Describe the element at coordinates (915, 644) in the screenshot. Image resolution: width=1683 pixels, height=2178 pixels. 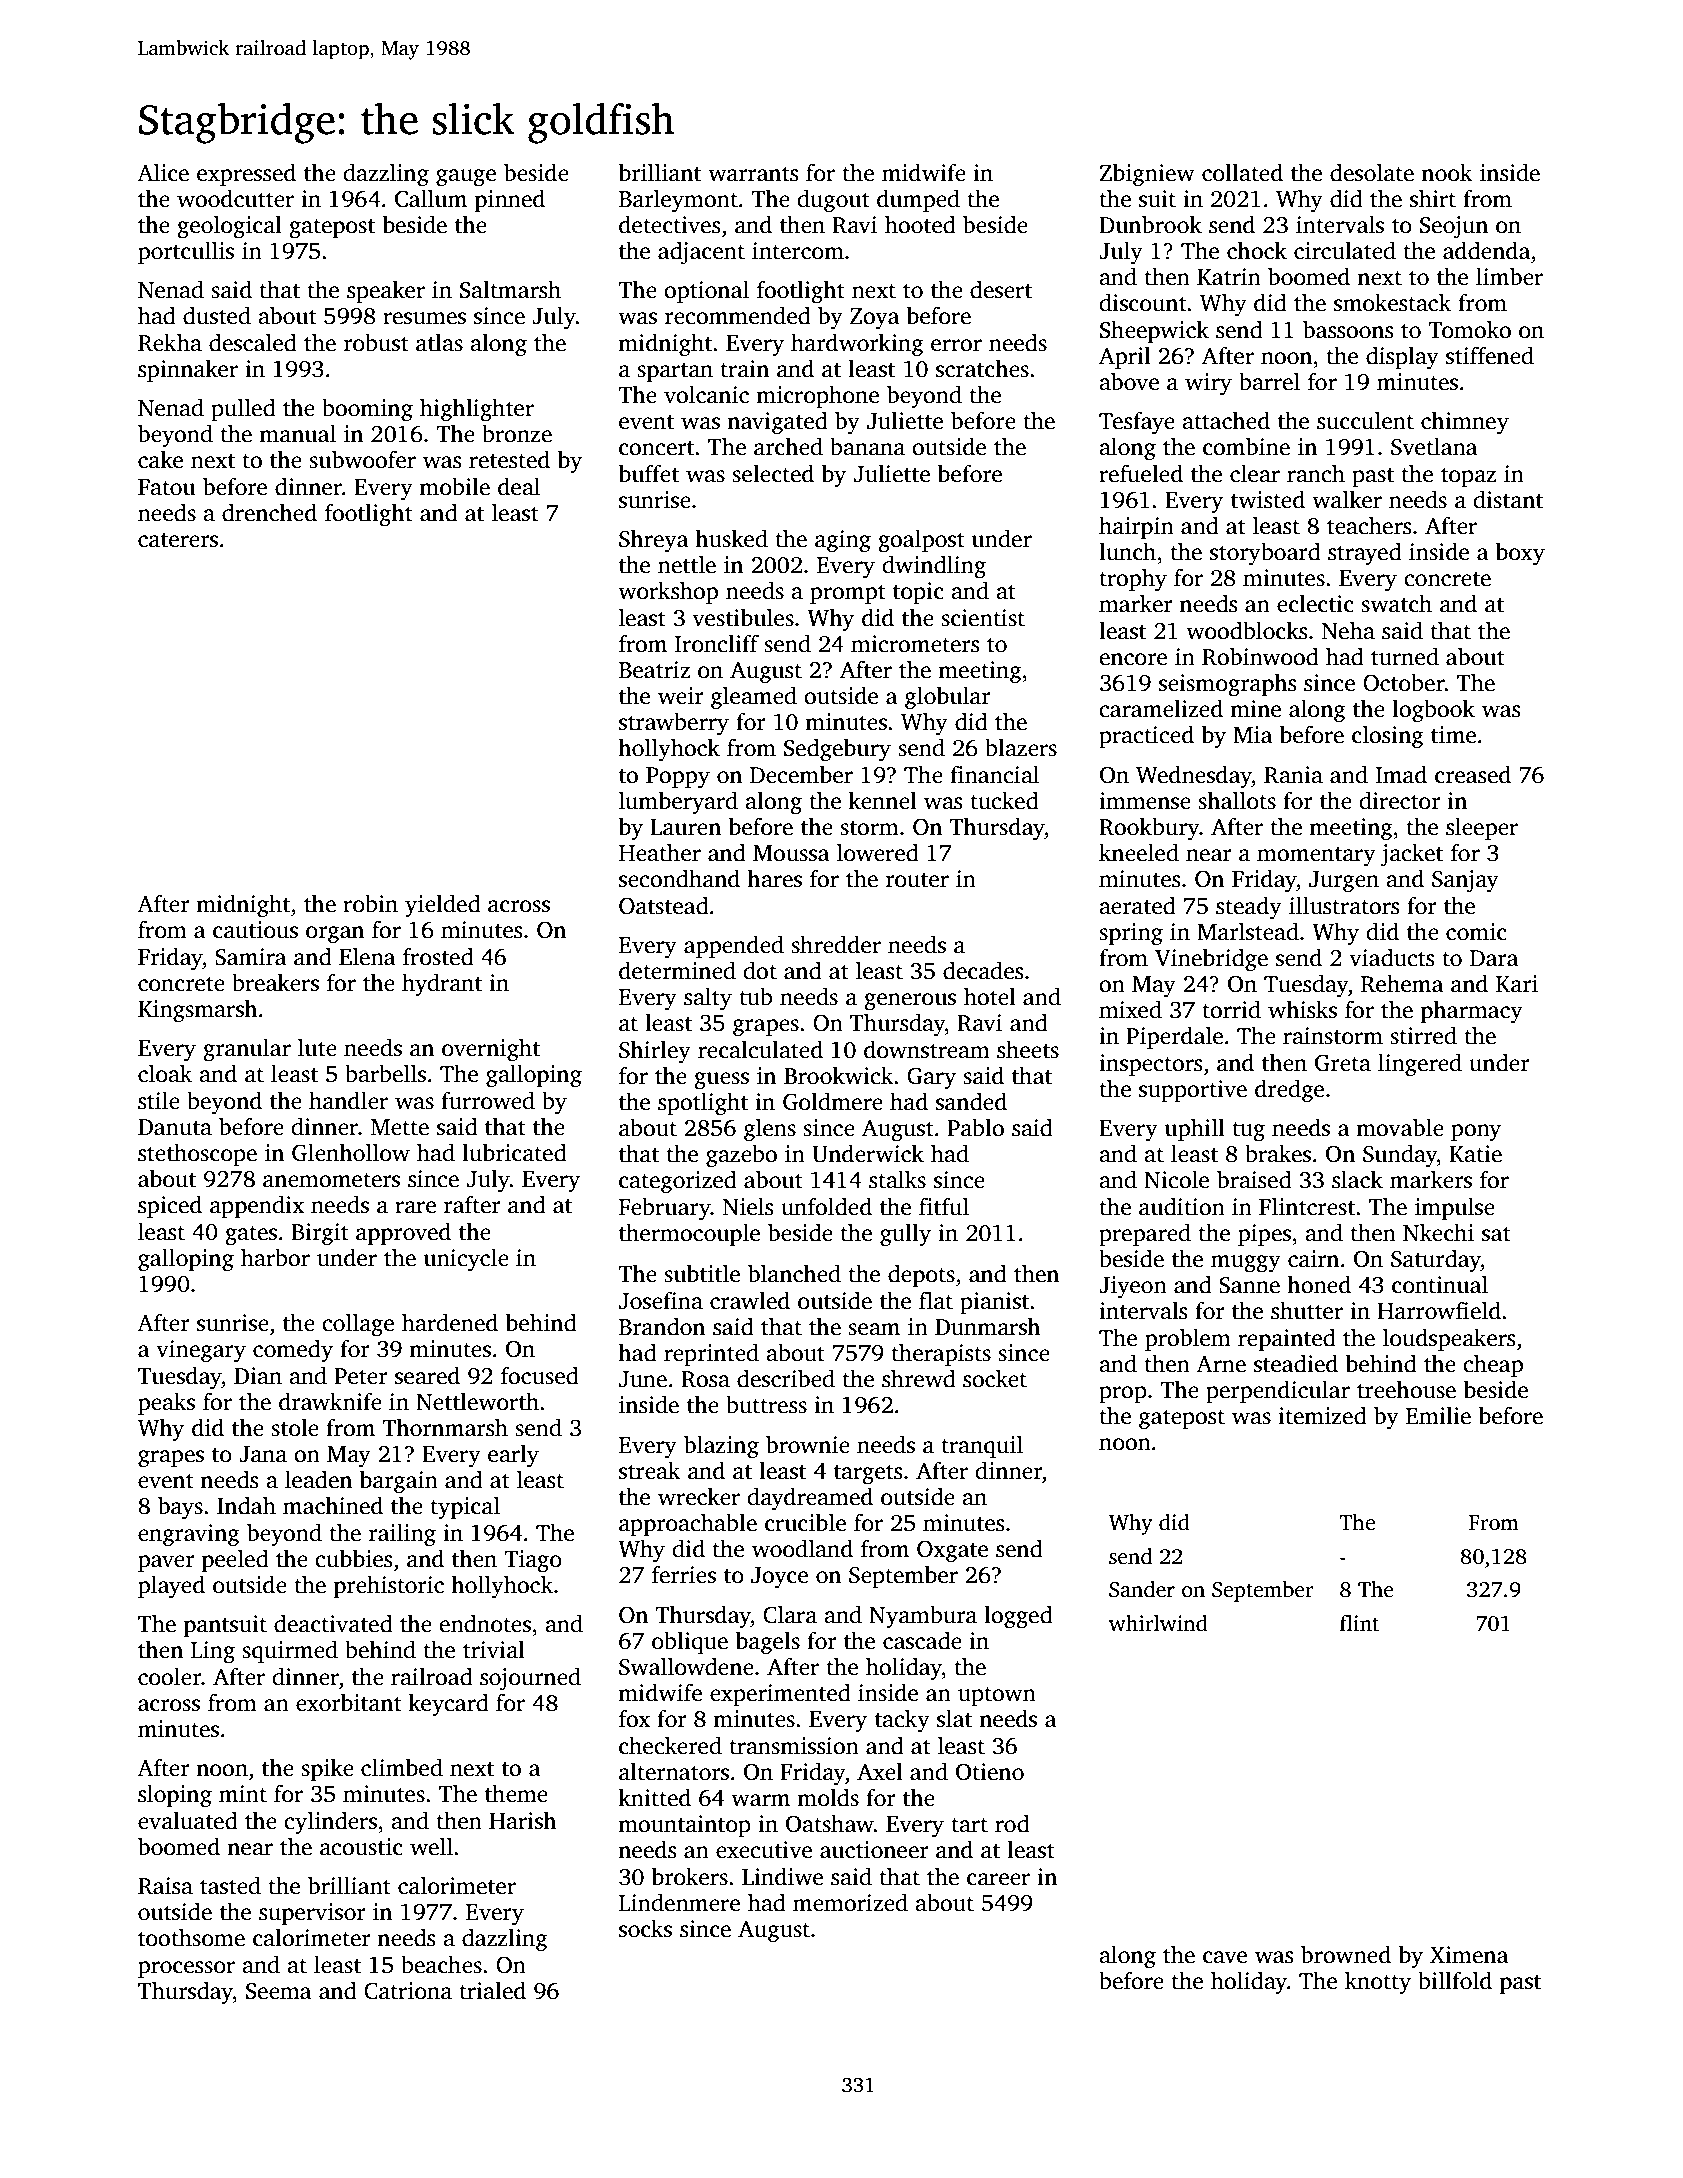
I see `micrometers` at that location.
